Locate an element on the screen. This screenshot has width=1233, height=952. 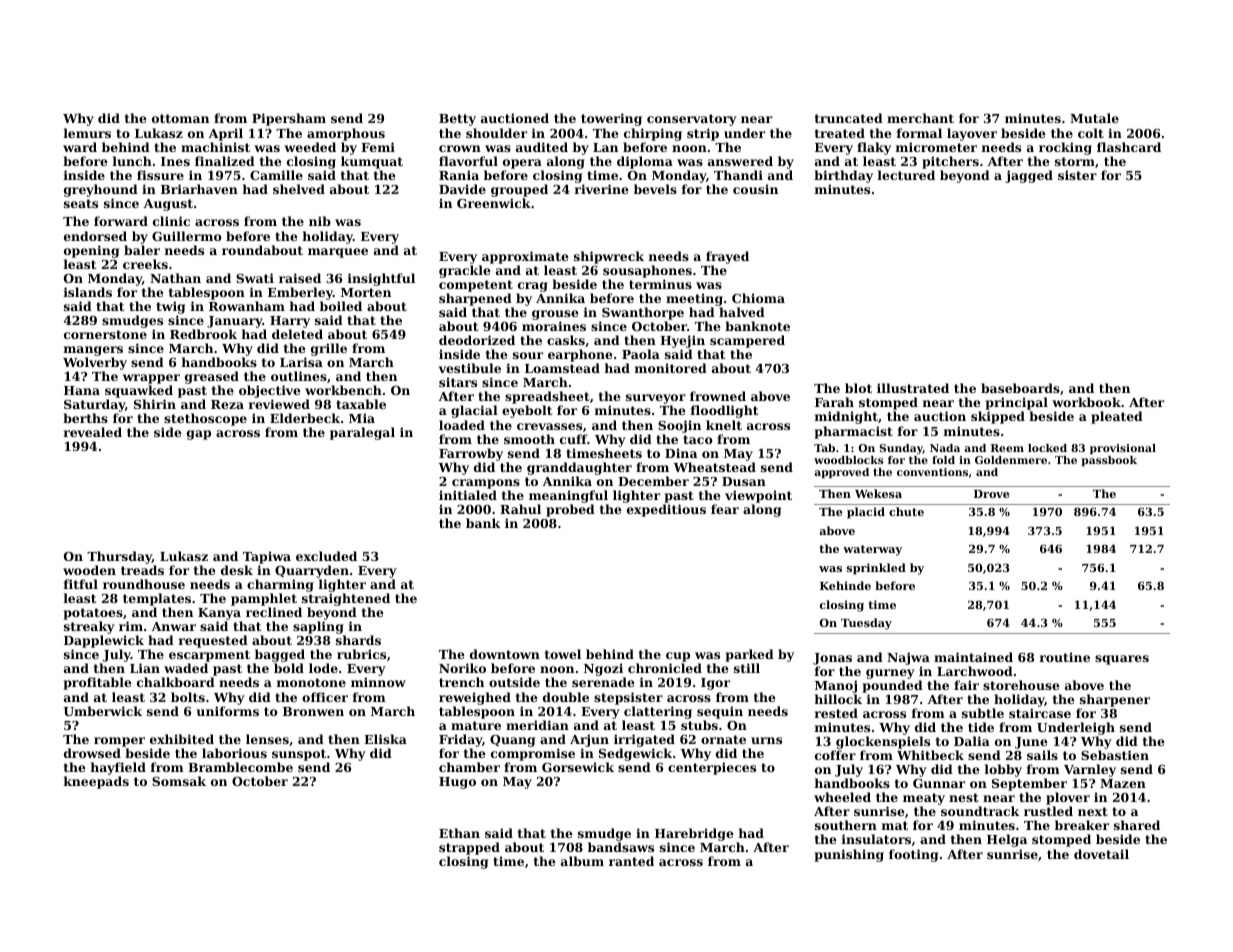
southern is located at coordinates (846, 825).
